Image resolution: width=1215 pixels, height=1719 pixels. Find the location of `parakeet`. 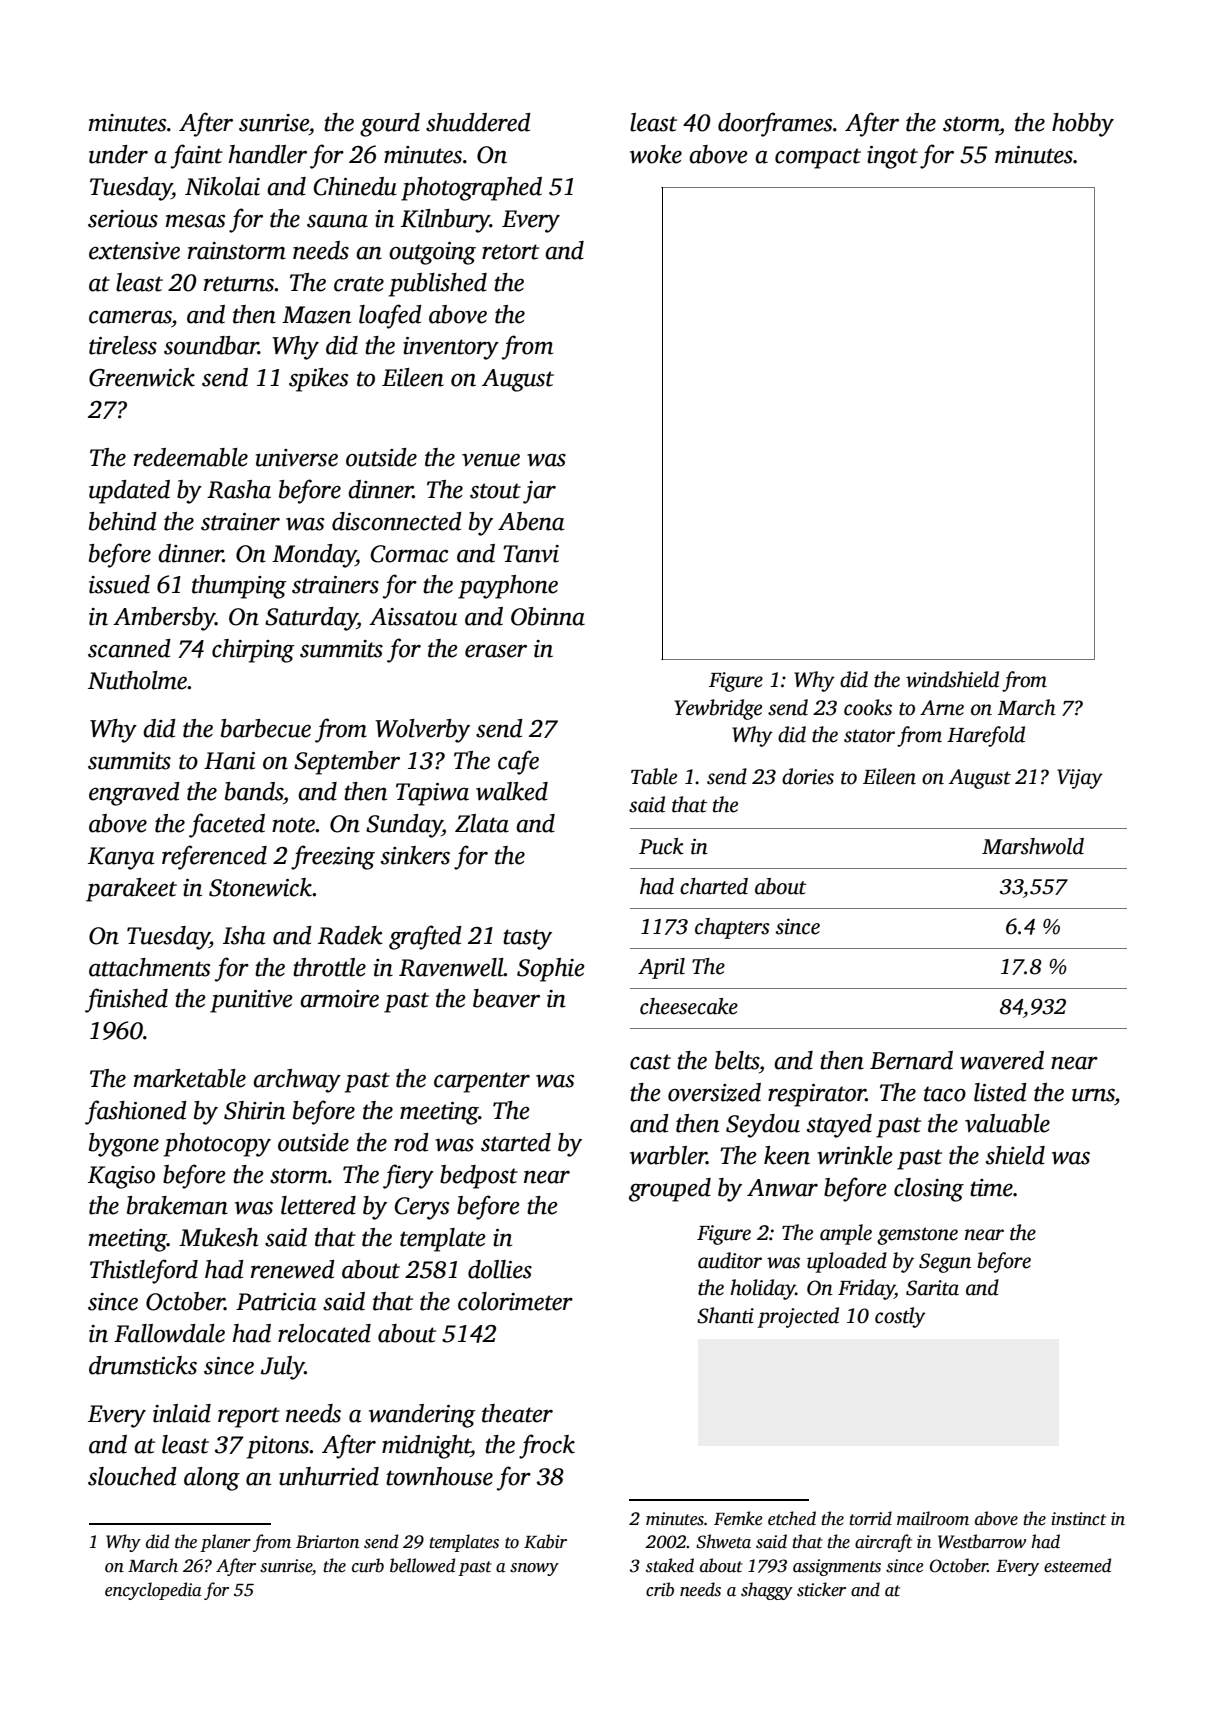

parakeet is located at coordinates (131, 890).
